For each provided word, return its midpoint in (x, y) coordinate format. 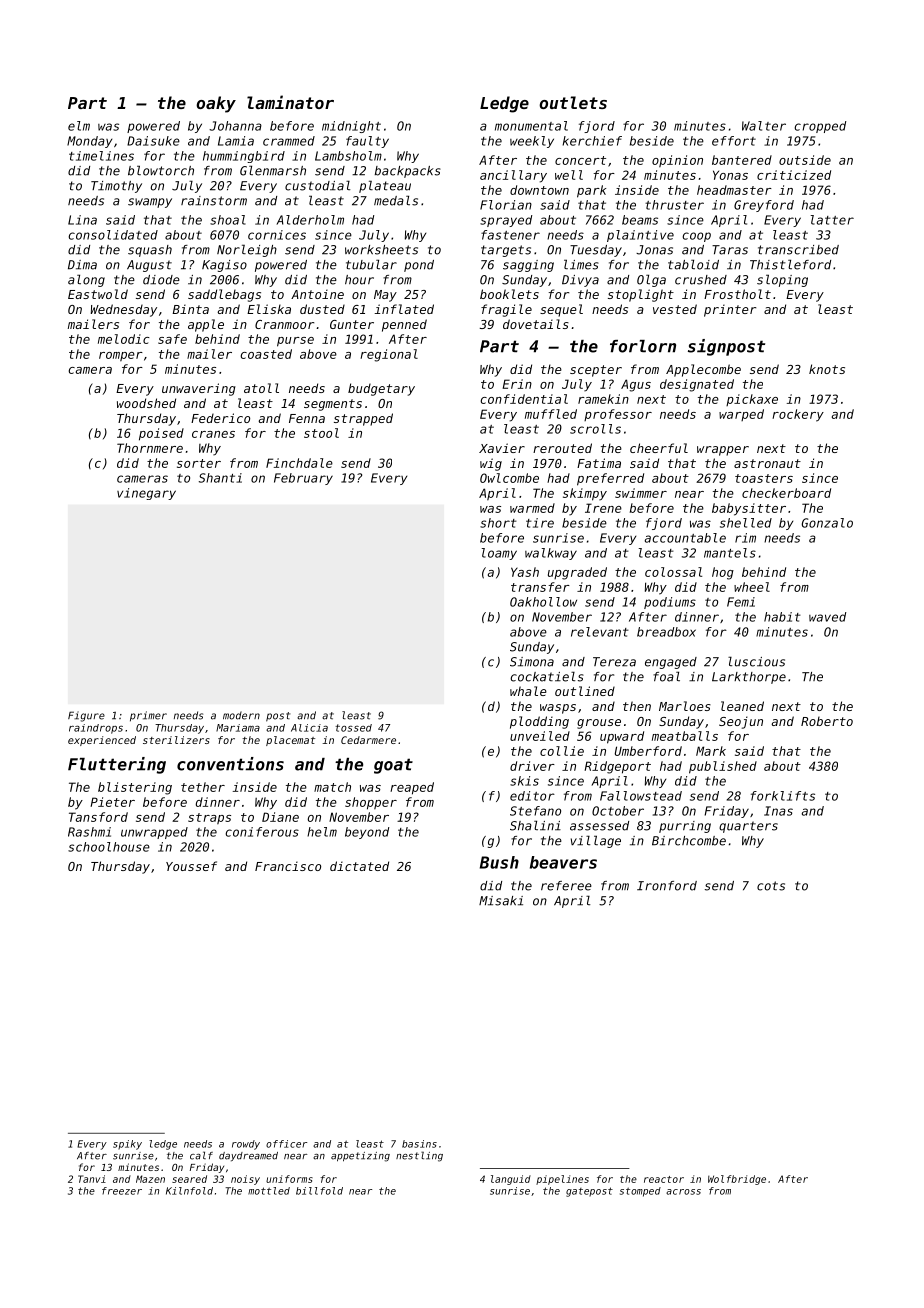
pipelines (562, 1180)
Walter (764, 126)
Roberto (827, 721)
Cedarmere (368, 740)
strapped (363, 419)
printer (730, 310)
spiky (127, 1145)
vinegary (146, 494)
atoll (261, 388)
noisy (245, 1180)
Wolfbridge (737, 1180)
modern (241, 715)
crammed (289, 141)
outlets (573, 102)
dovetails (536, 324)
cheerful (659, 448)
